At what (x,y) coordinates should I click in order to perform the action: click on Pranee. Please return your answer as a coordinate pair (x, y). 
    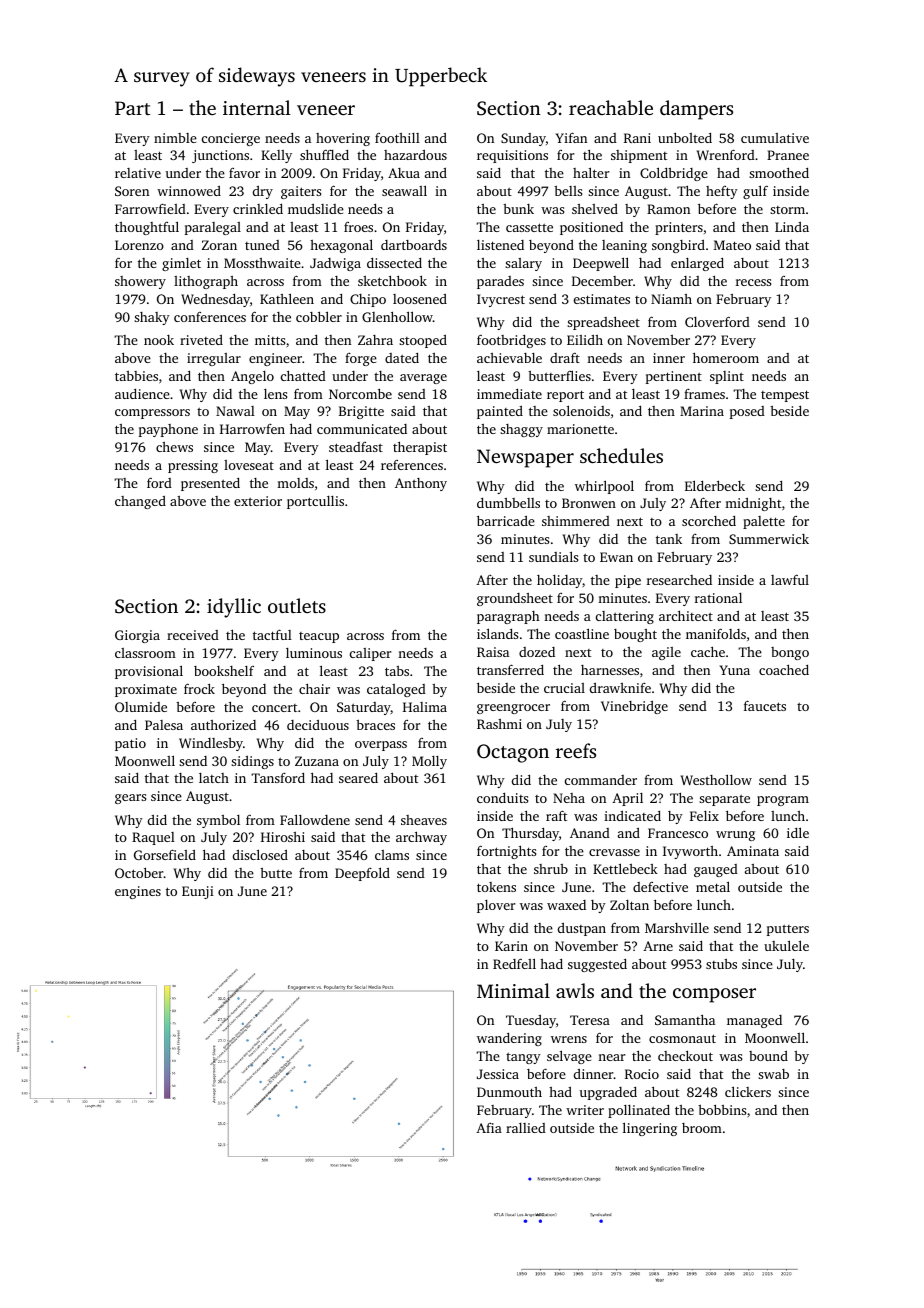
    Looking at the image, I should click on (788, 155).
